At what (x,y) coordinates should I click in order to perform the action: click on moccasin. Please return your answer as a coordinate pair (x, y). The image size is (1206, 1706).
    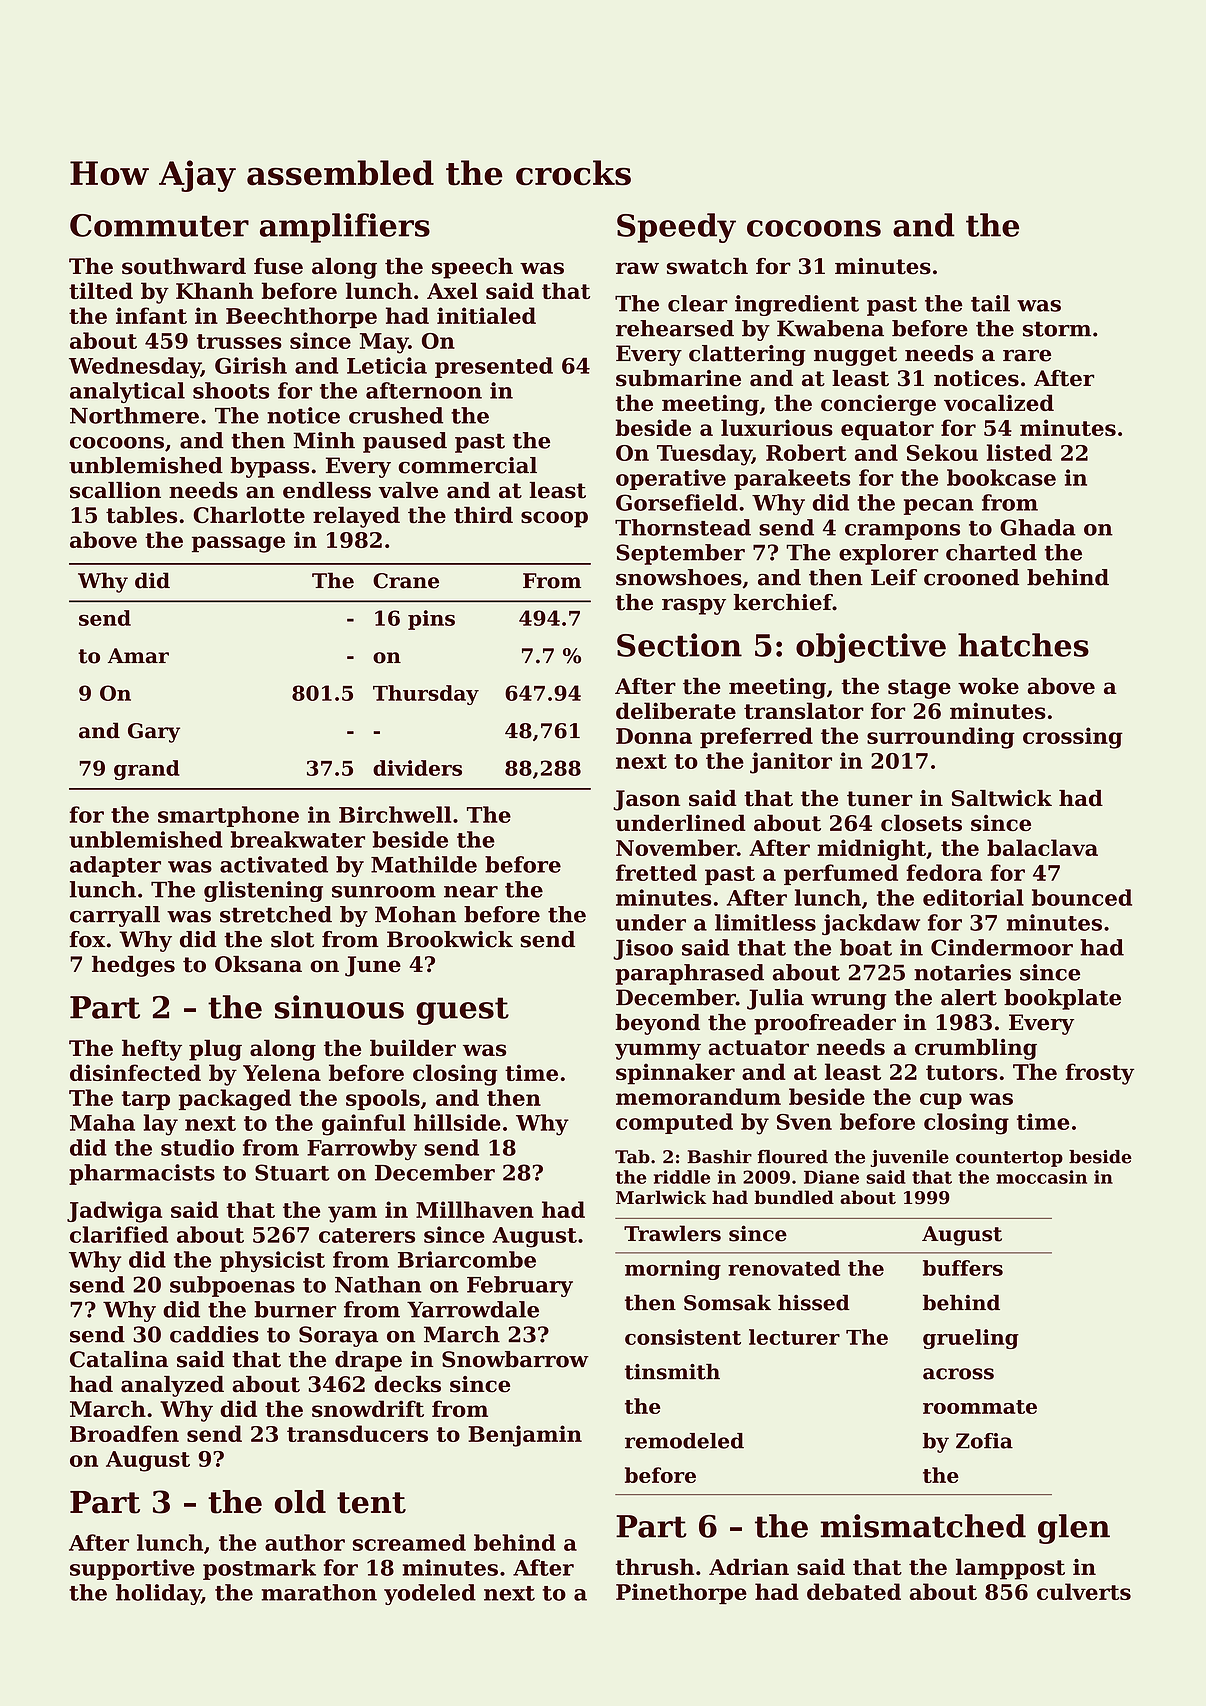
    Looking at the image, I should click on (1041, 1177).
